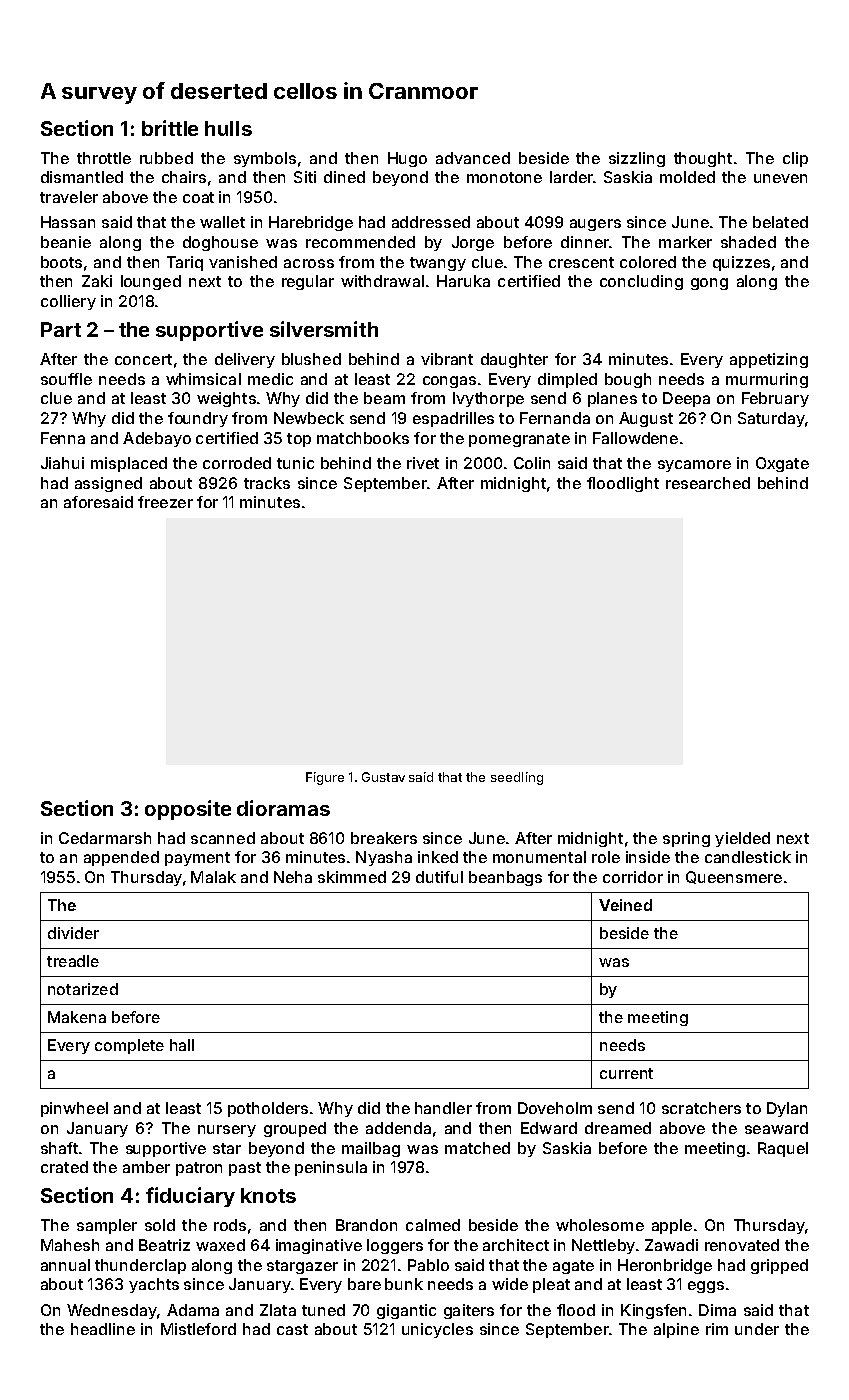 The height and width of the screenshot is (1400, 849). Describe the element at coordinates (243, 262) in the screenshot. I see `vanished` at that location.
